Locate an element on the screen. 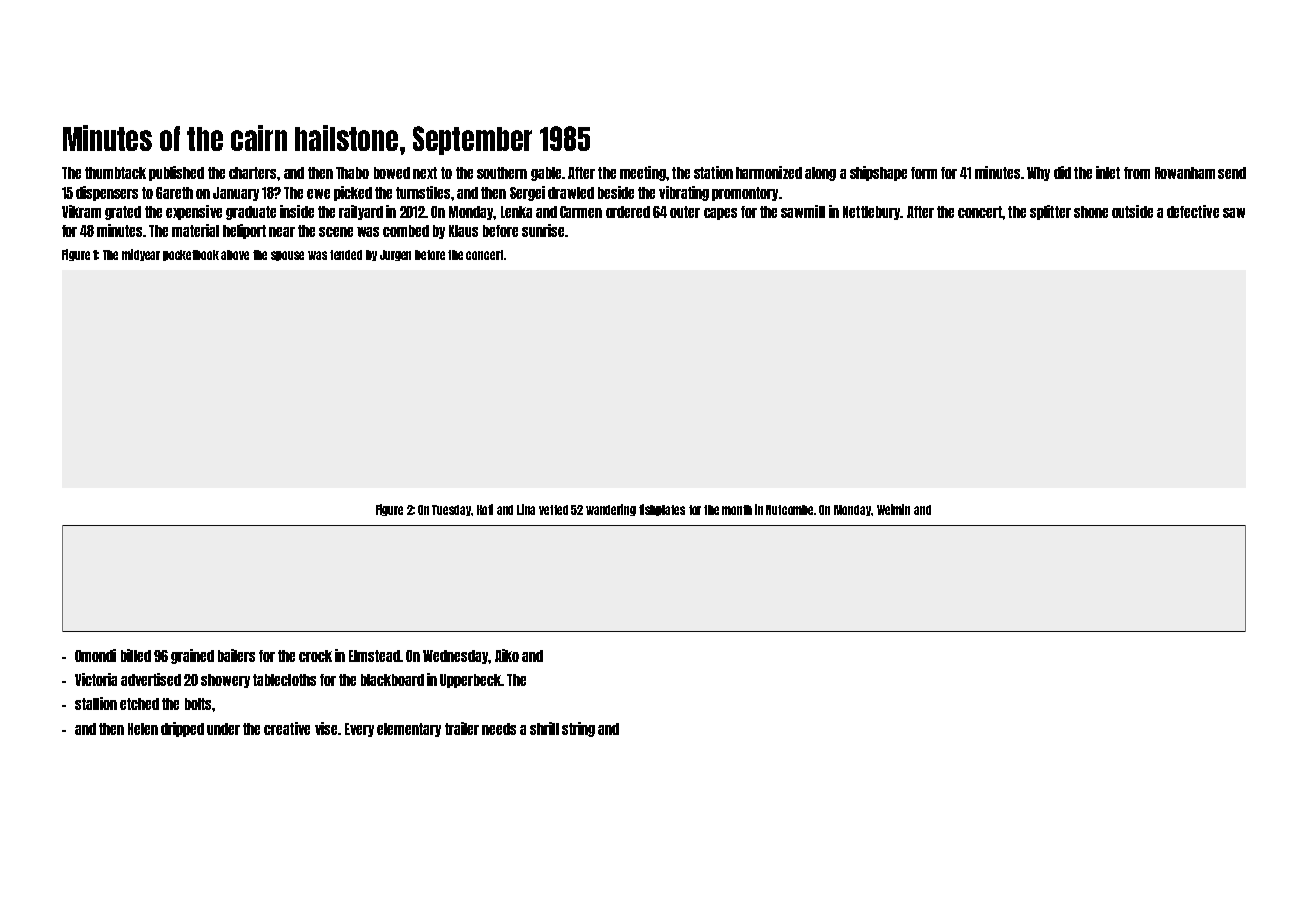 The image size is (1308, 924). charters is located at coordinates (252, 173).
